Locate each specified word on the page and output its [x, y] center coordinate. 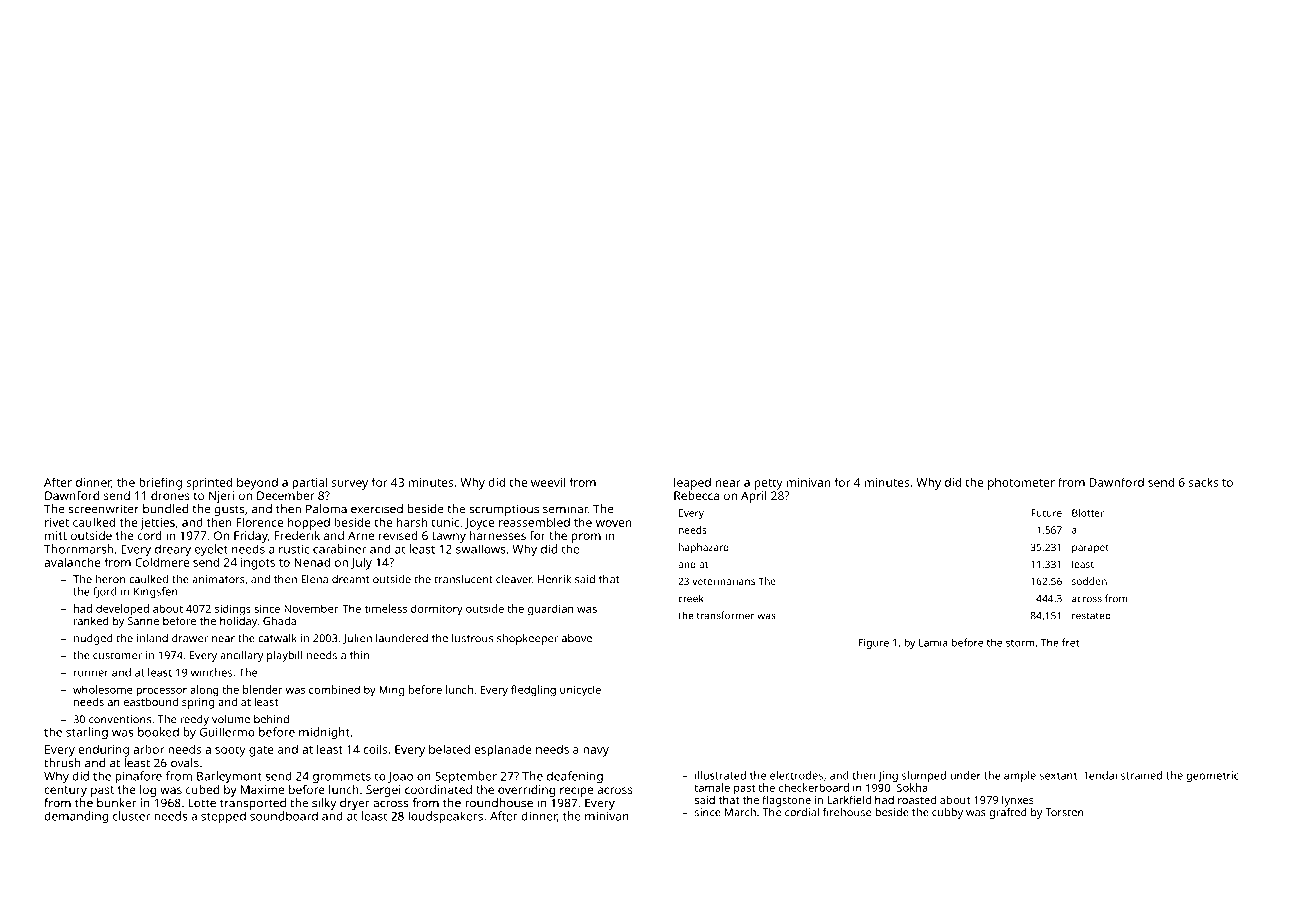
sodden [1089, 581]
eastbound [151, 701]
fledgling [533, 691]
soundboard [284, 816]
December [286, 495]
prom [586, 538]
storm [1020, 643]
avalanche [72, 562]
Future [1047, 513]
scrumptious [504, 510]
